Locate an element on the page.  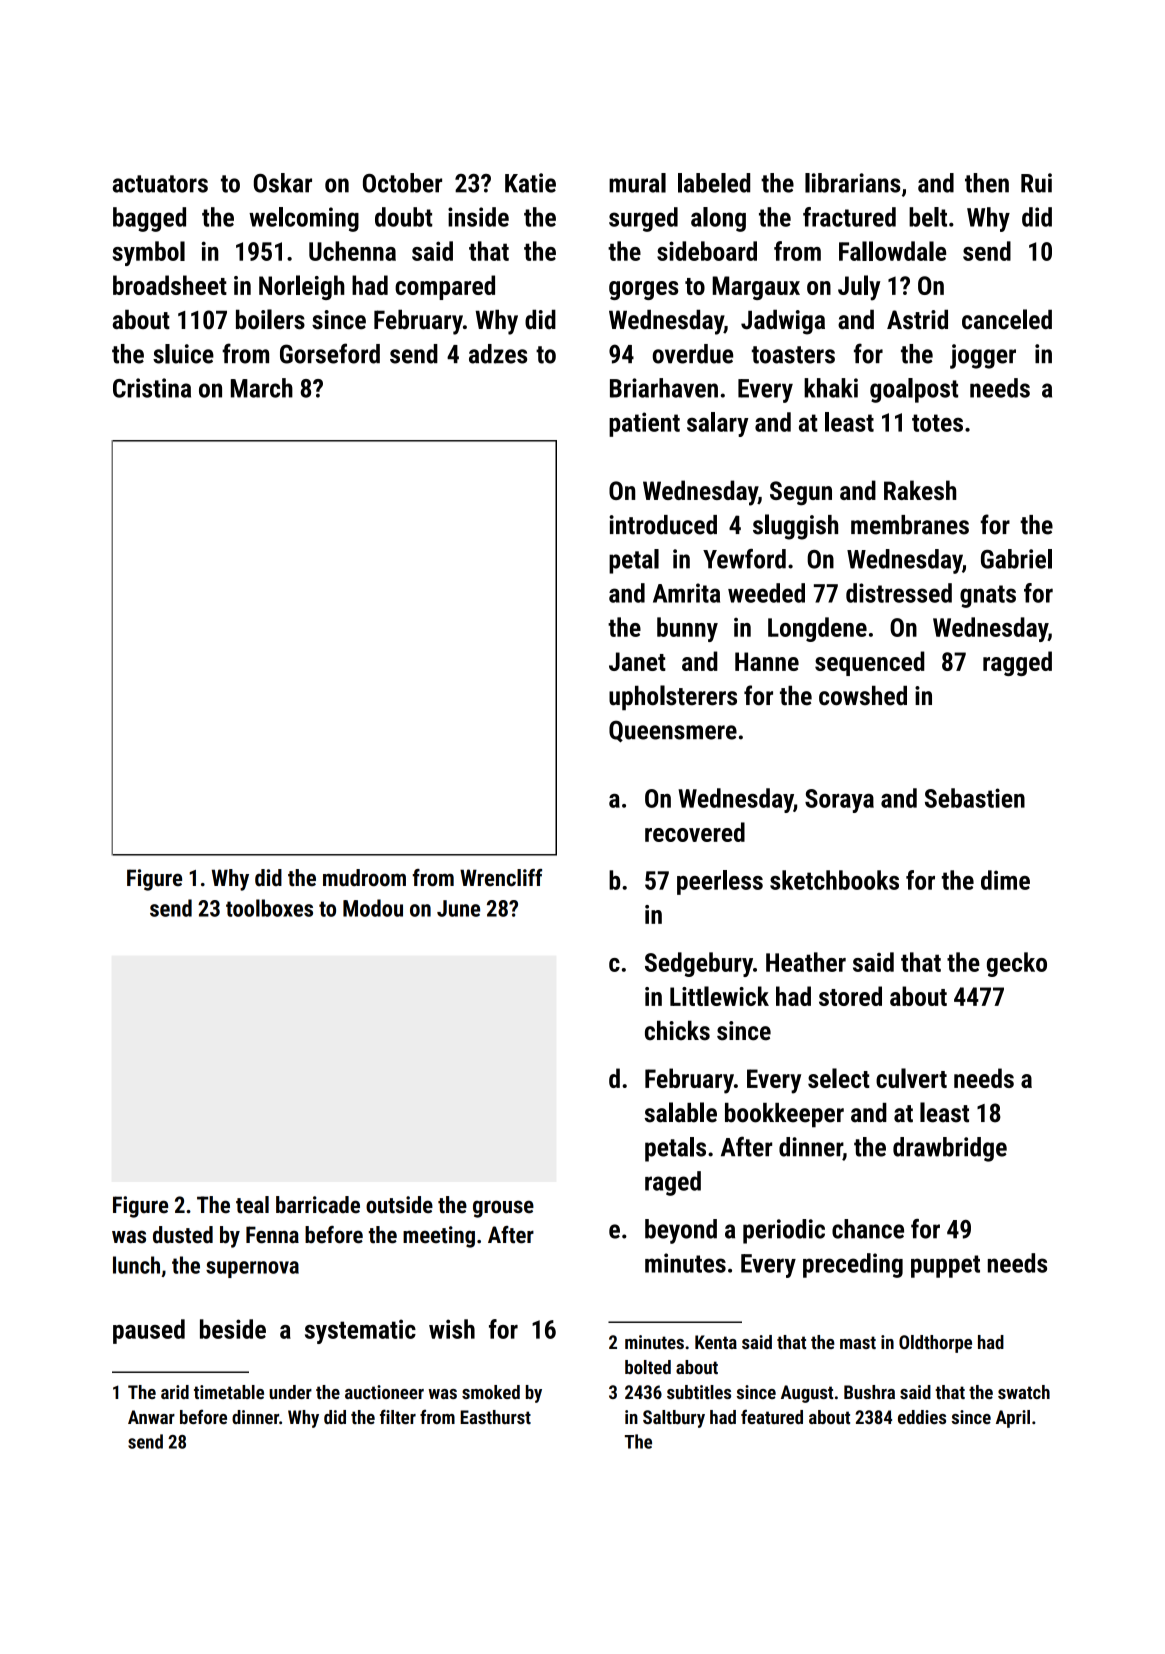
Cristina is located at coordinates (152, 388).
